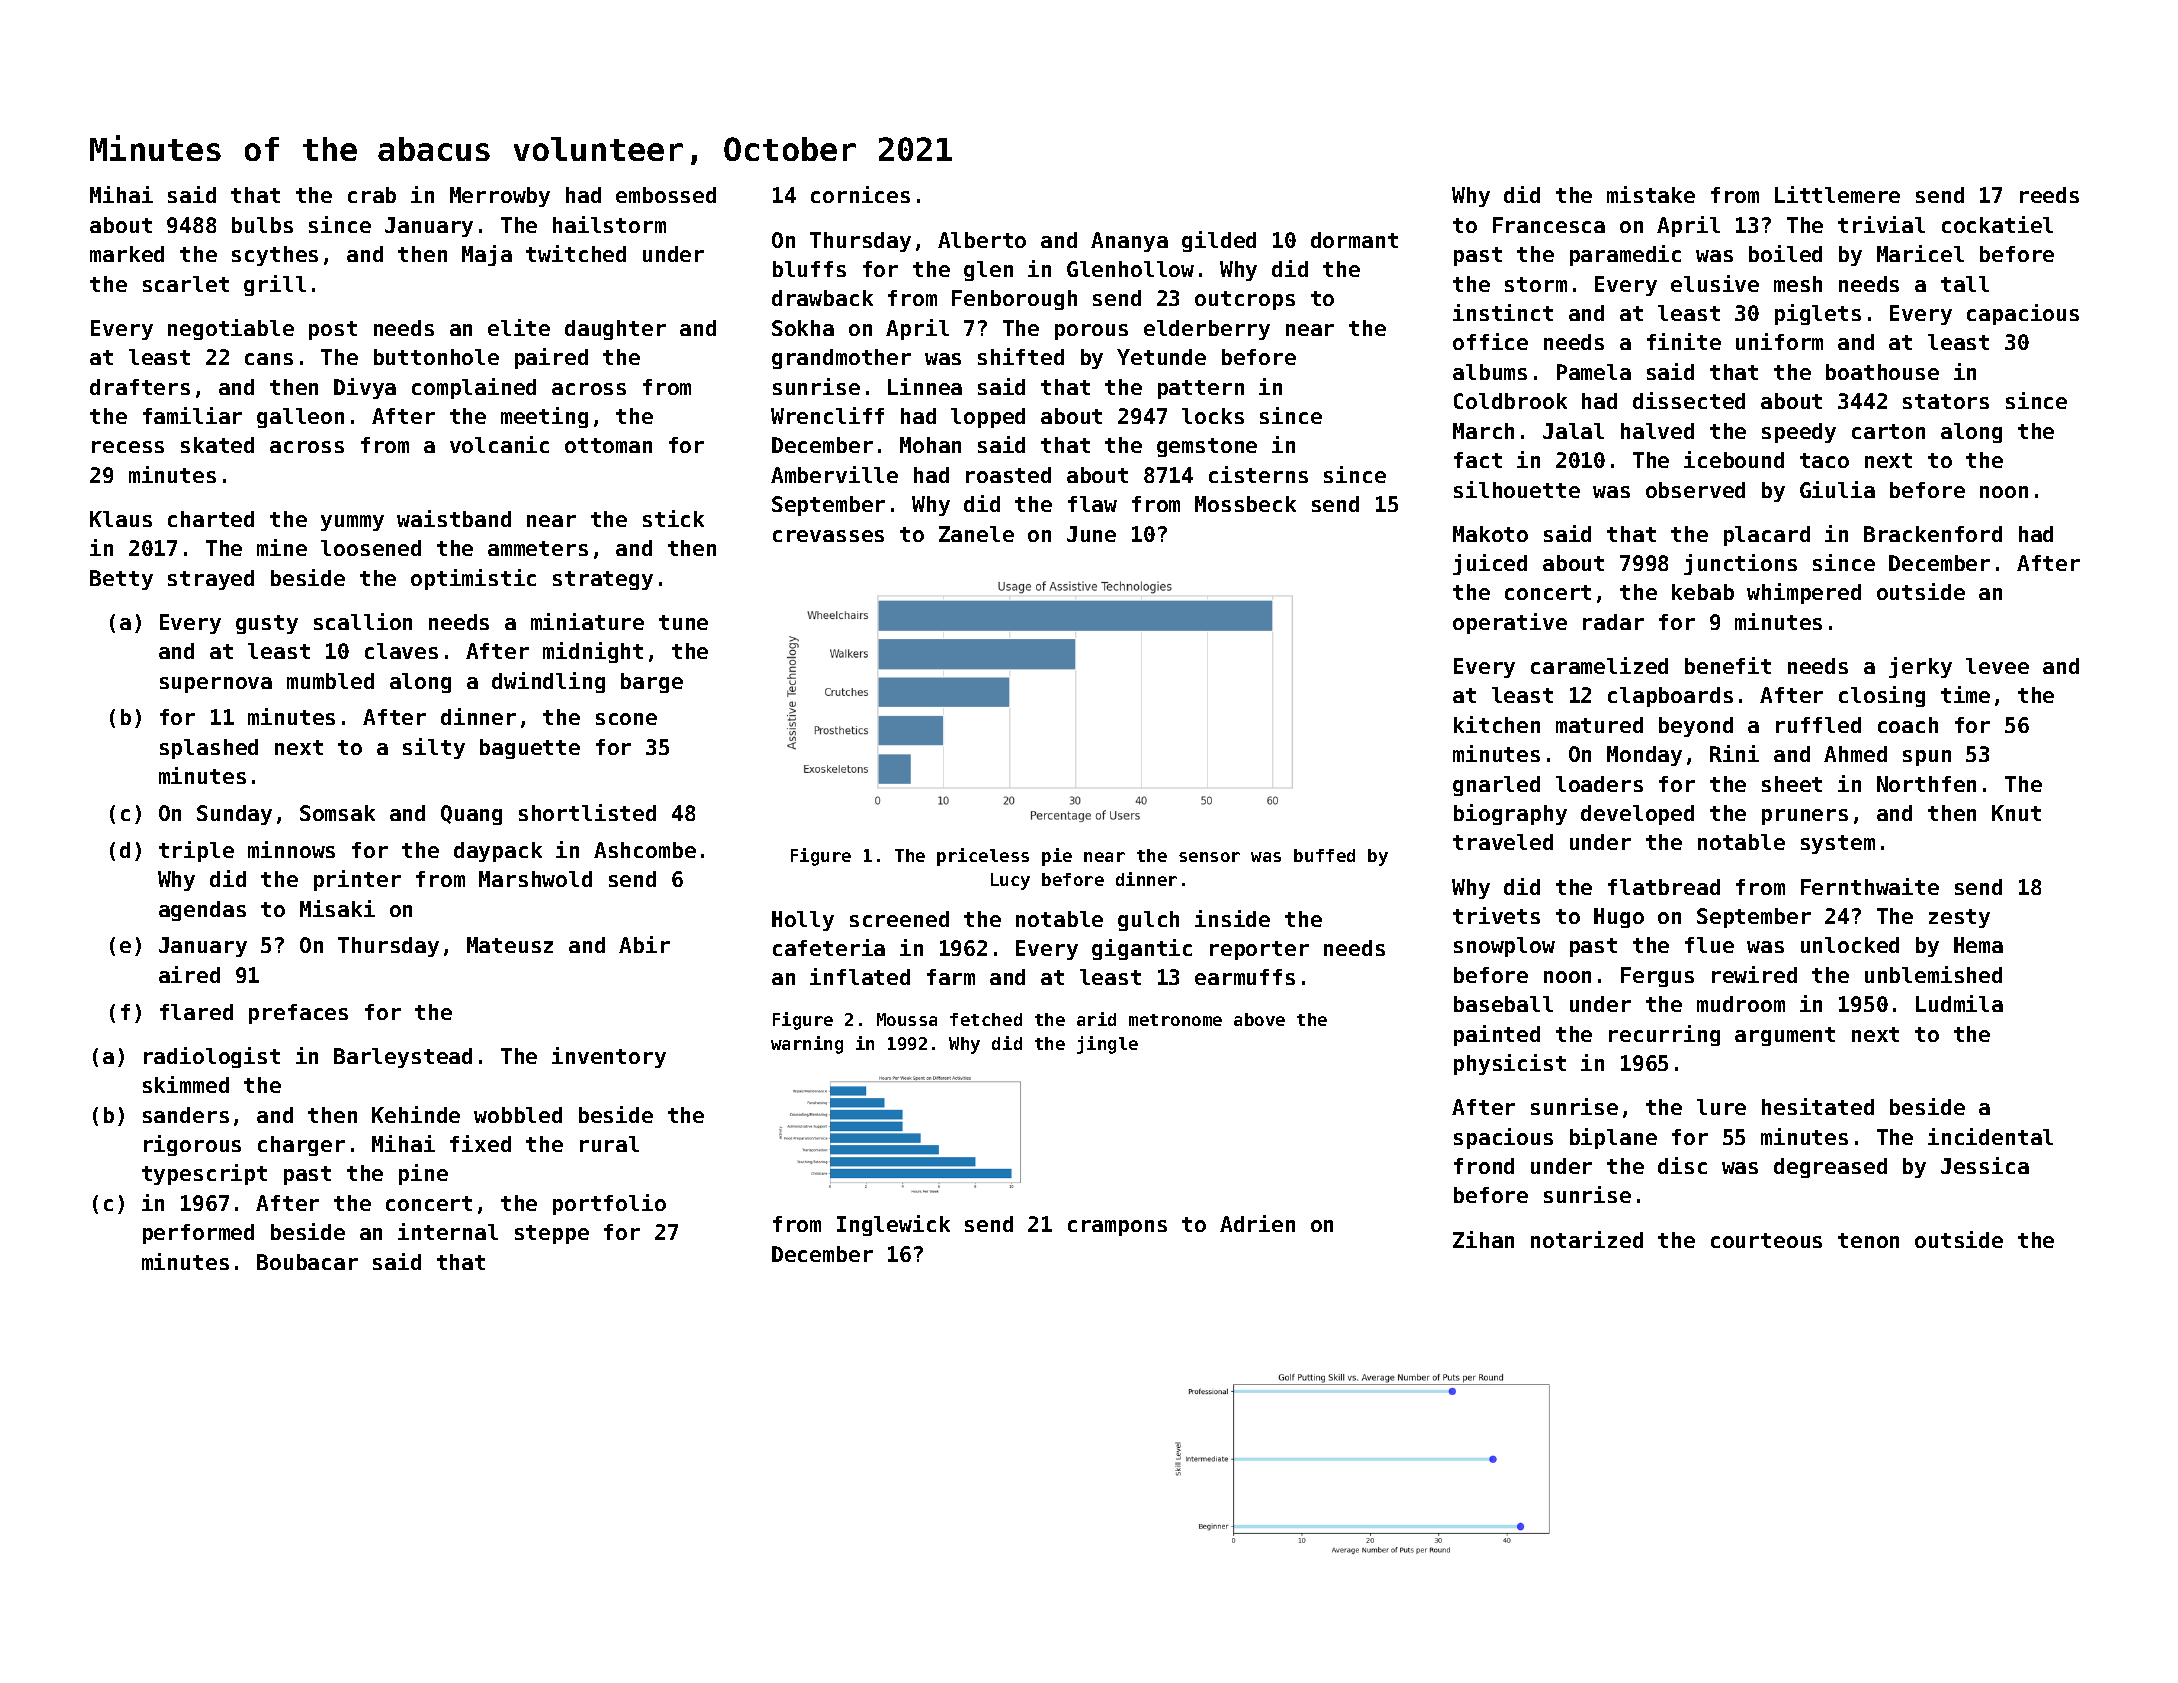 The width and height of the screenshot is (2178, 1683). Describe the element at coordinates (1207, 447) in the screenshot. I see `gemstone` at that location.
